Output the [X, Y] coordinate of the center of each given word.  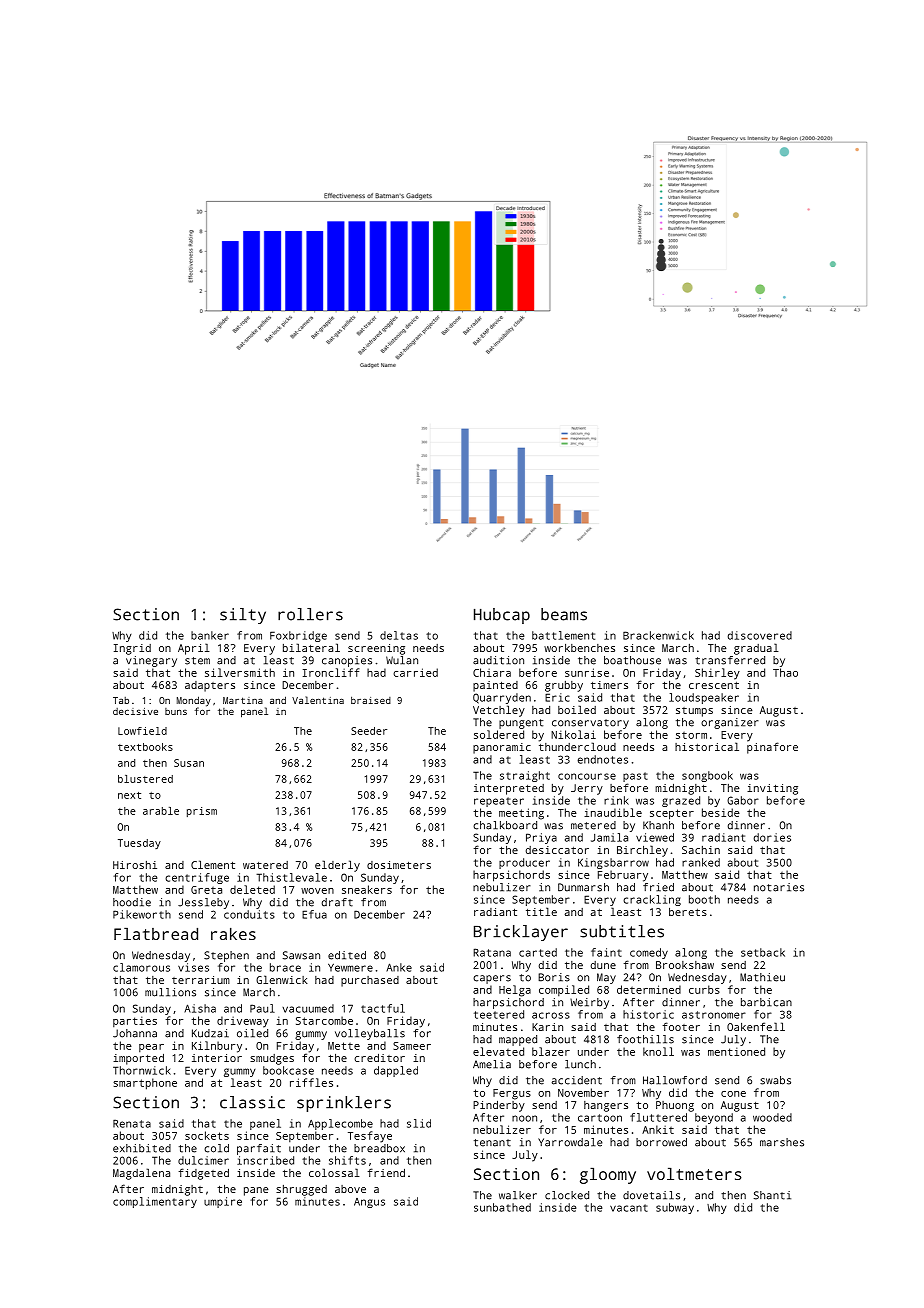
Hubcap [502, 616]
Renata [132, 1123]
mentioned [736, 1051]
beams [564, 614]
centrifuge [197, 878]
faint [606, 952]
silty [243, 616]
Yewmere [350, 967]
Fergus [512, 1094]
